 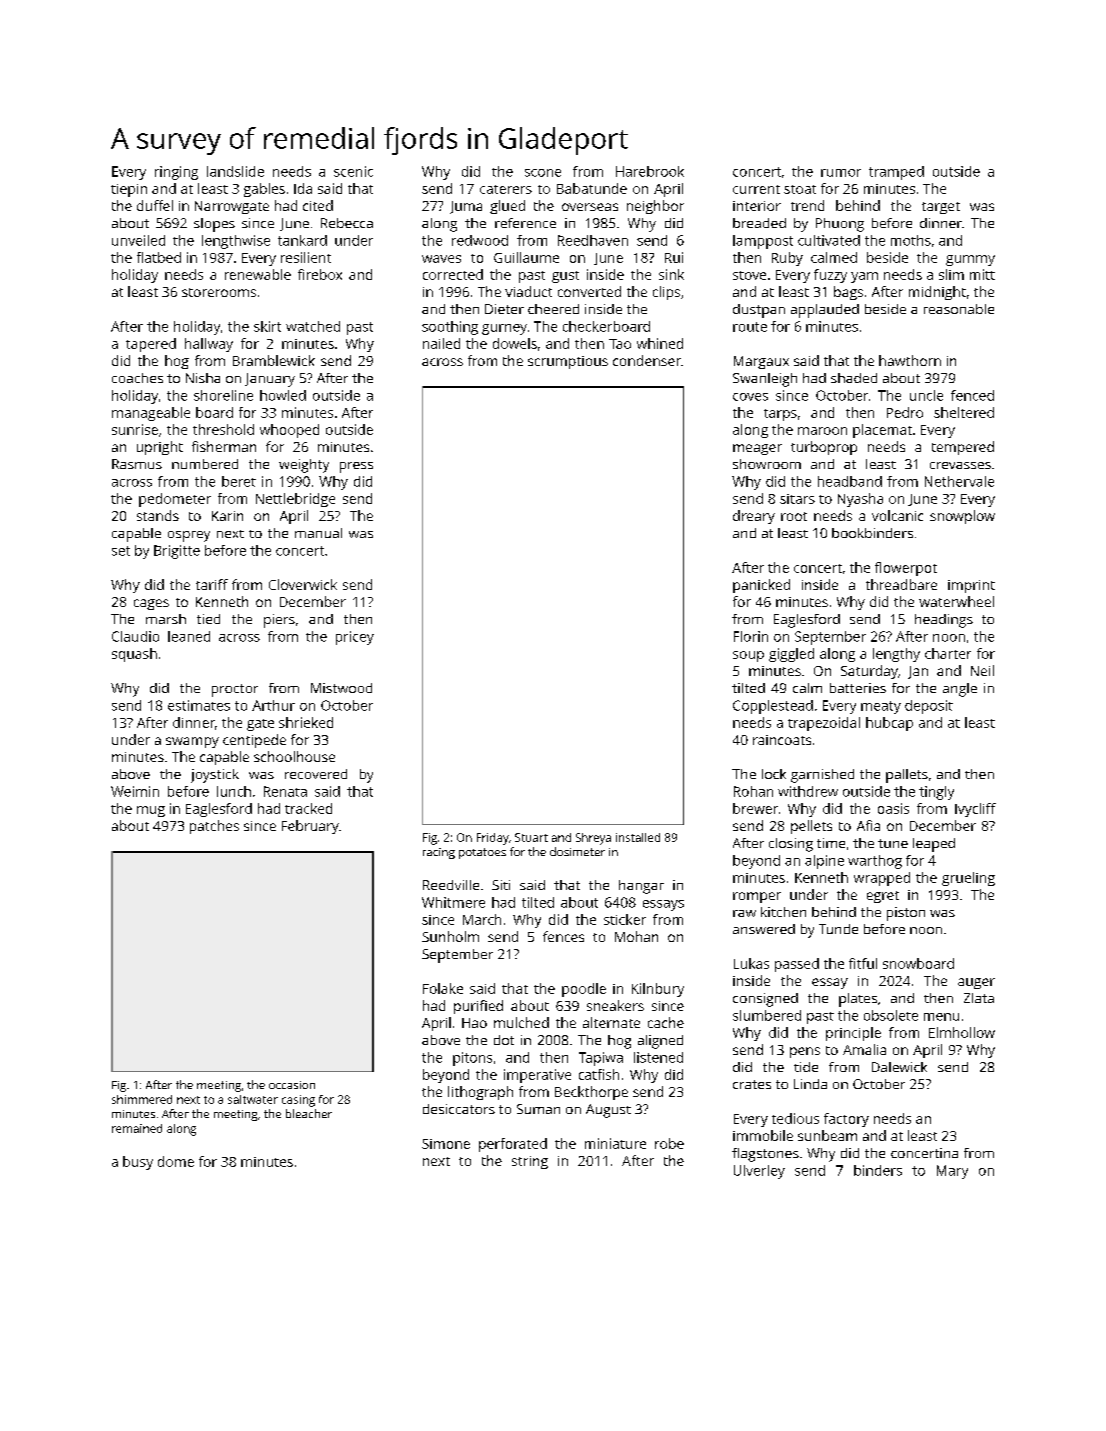 I want to click on scone, so click(x=543, y=173).
